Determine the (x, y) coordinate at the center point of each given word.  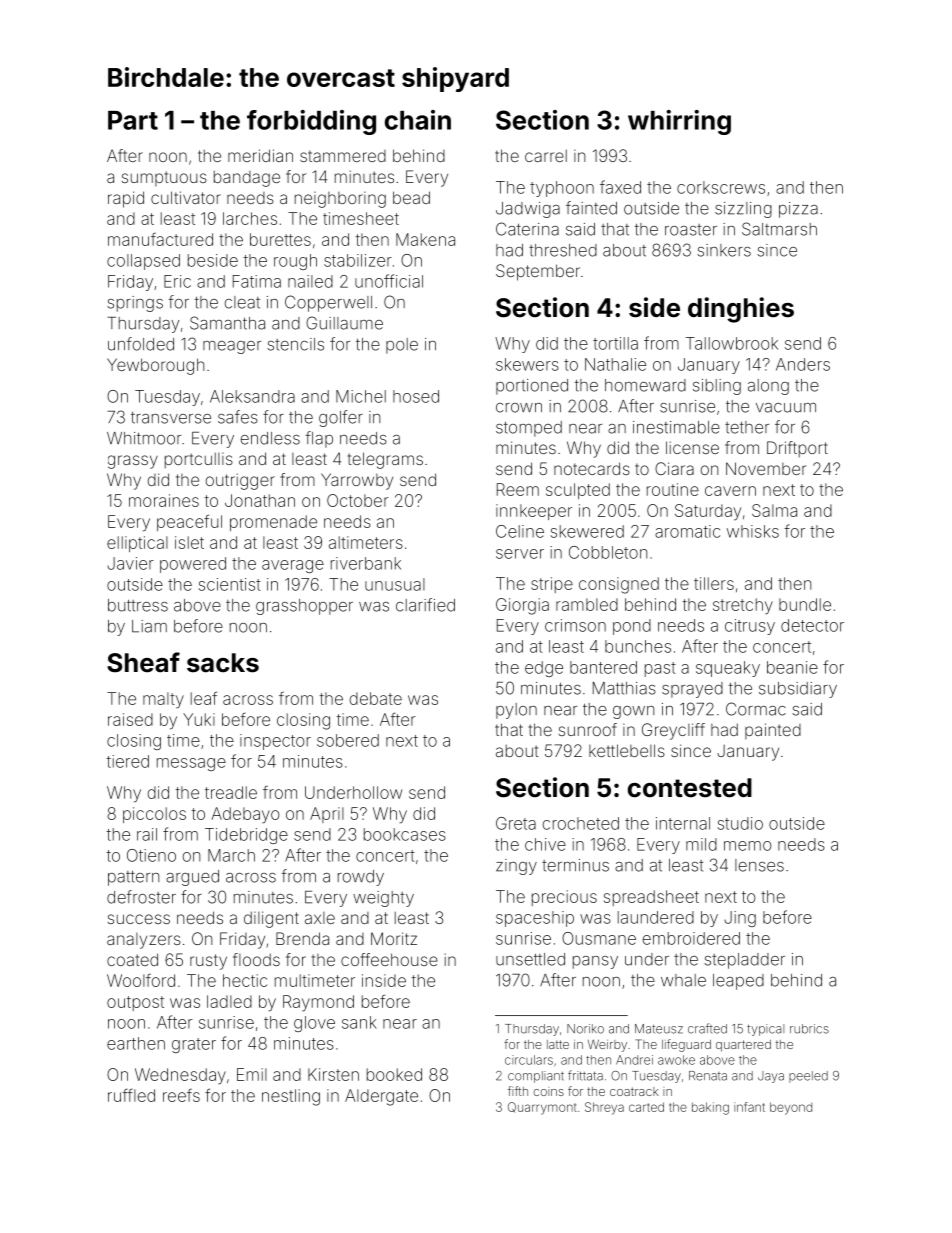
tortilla (615, 343)
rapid (126, 199)
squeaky (728, 669)
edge (544, 669)
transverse (171, 418)
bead (411, 197)
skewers (527, 364)
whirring (679, 122)
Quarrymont (542, 1108)
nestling (291, 1097)
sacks (223, 663)
